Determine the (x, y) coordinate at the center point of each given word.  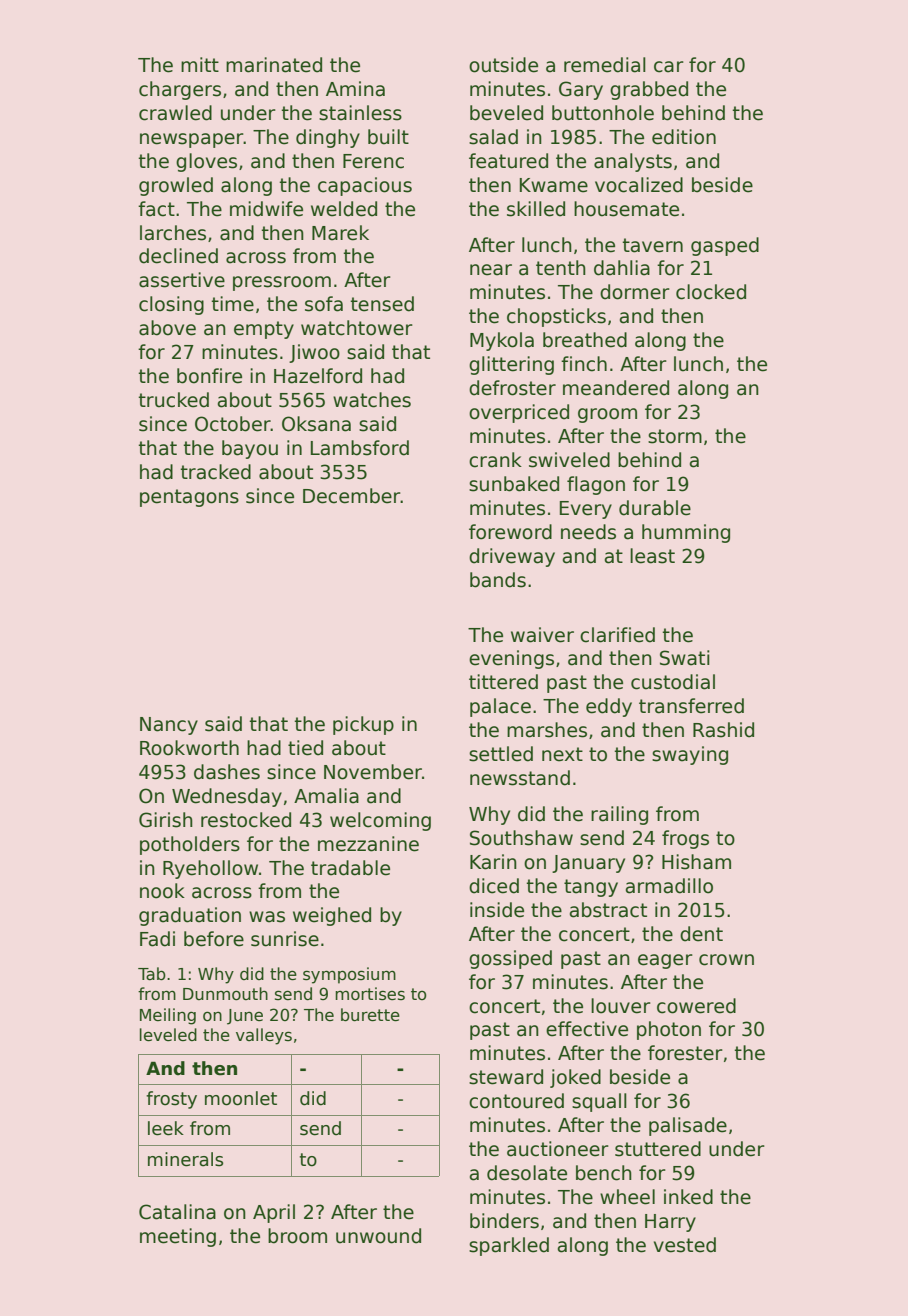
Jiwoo (314, 353)
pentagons (189, 498)
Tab (152, 974)
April (274, 1213)
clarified (617, 635)
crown (726, 960)
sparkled (509, 1246)
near (491, 270)
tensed (382, 304)
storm (675, 436)
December (352, 496)
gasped (725, 246)
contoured (516, 1101)
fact (156, 209)
